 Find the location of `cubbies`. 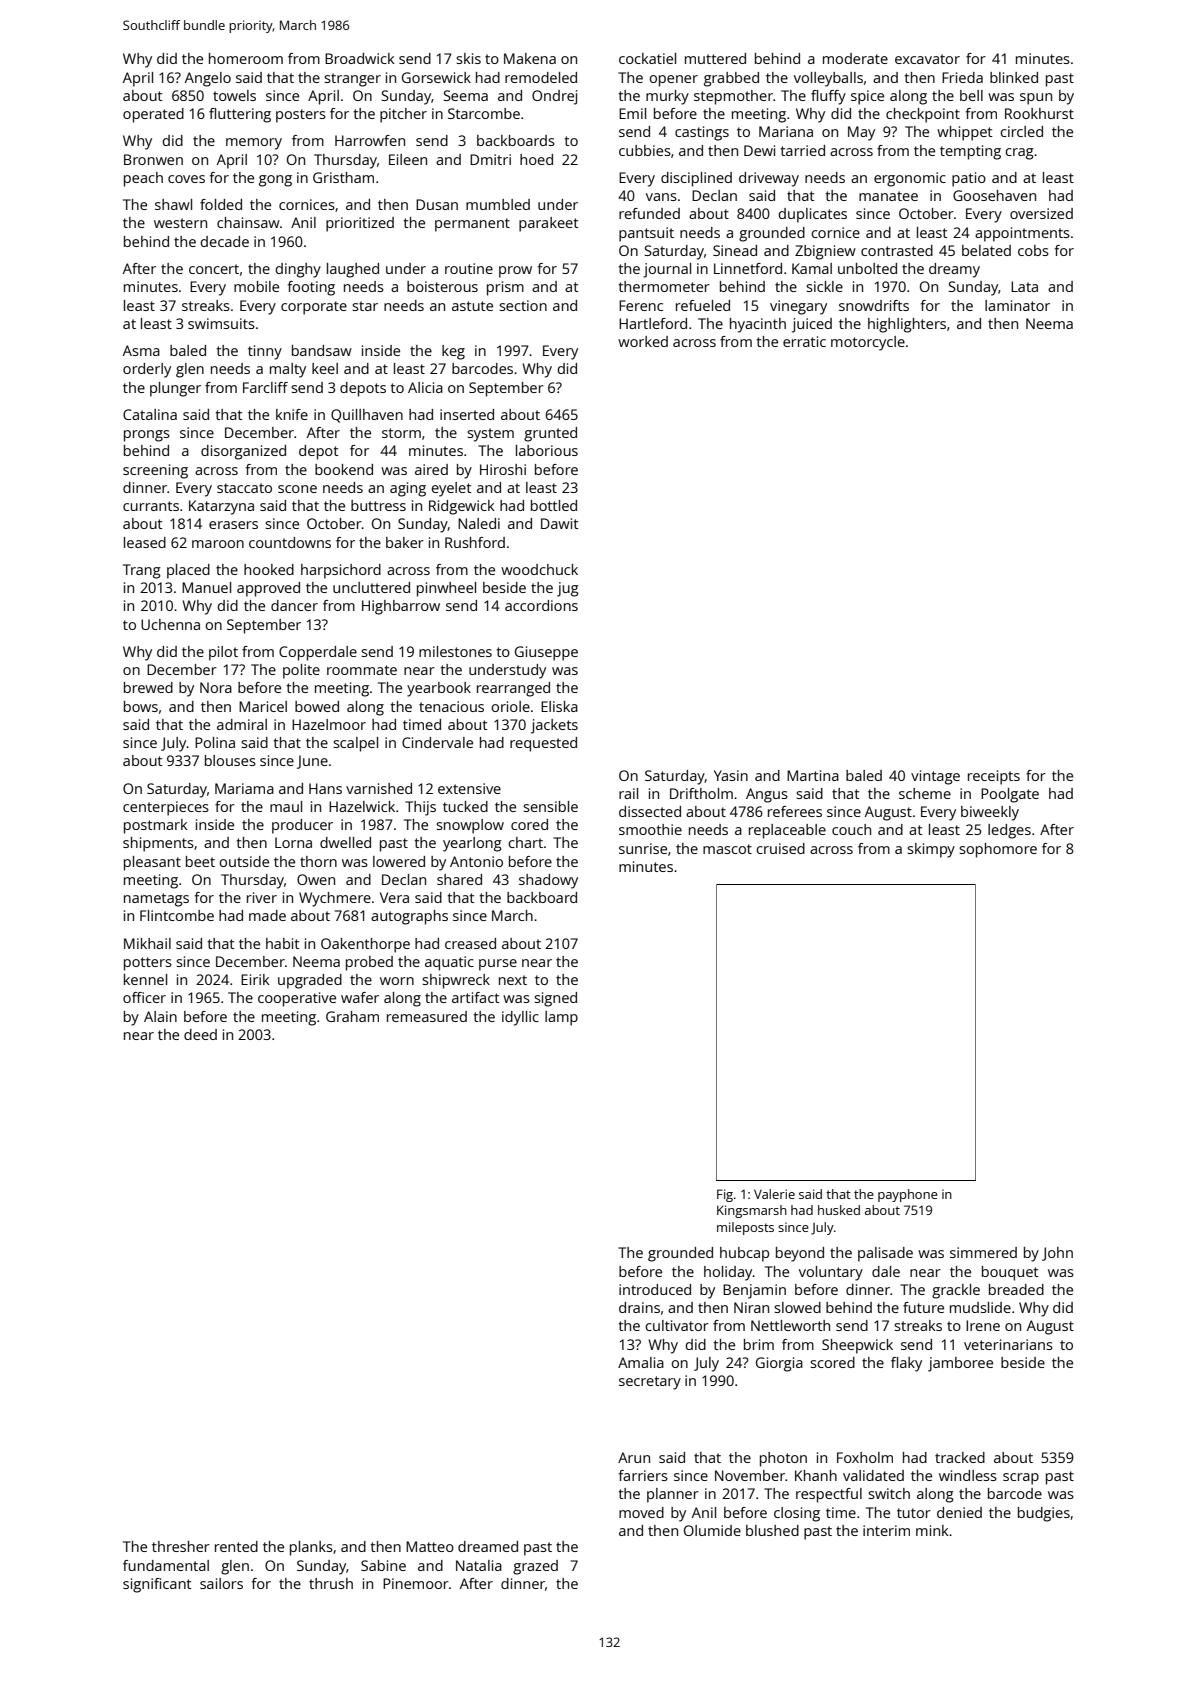

cubbies is located at coordinates (645, 150).
